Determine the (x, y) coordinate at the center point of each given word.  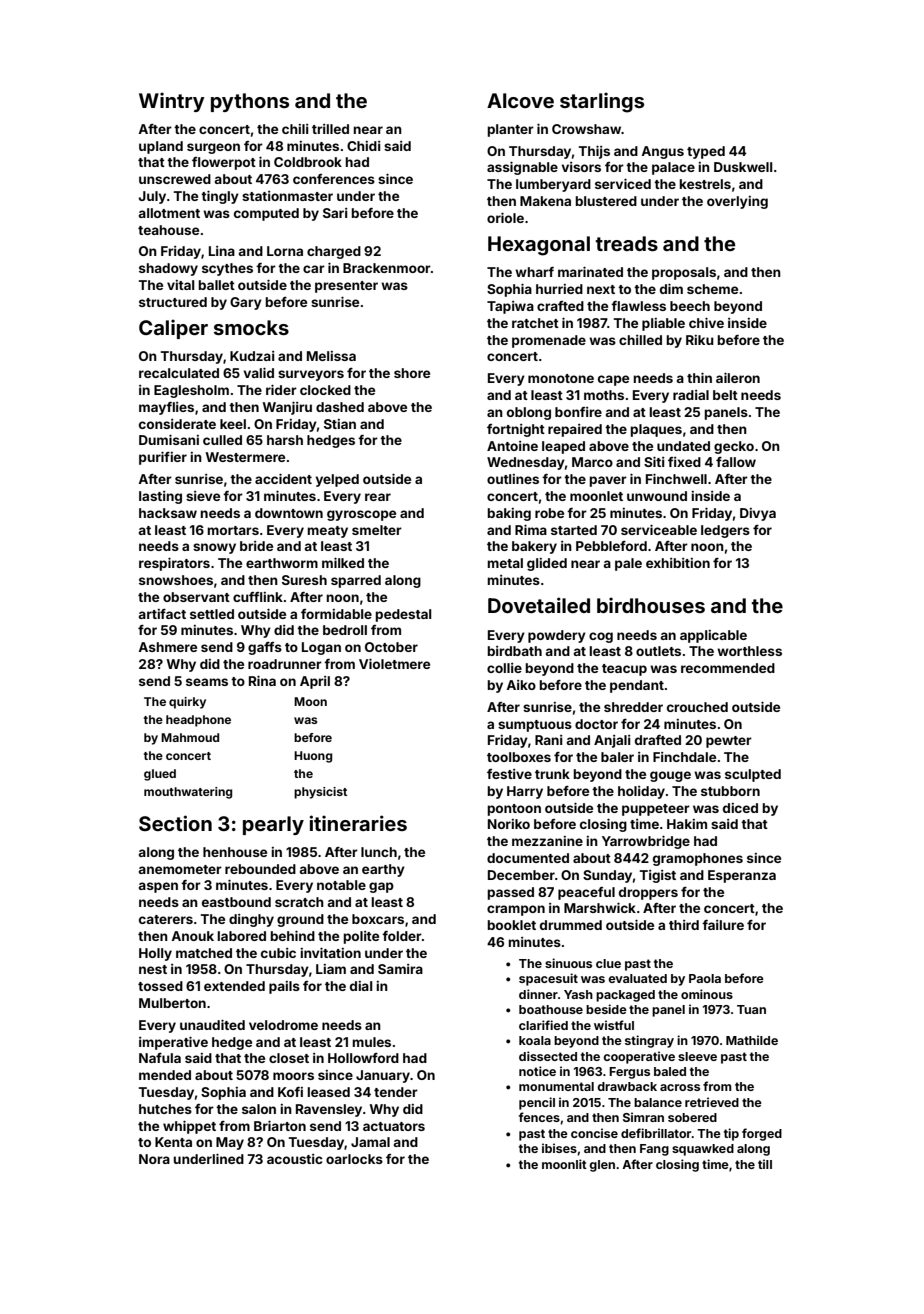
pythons (250, 102)
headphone (198, 721)
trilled (330, 129)
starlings (602, 102)
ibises (559, 1148)
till (765, 1164)
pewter (729, 742)
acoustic (295, 1159)
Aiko (521, 685)
